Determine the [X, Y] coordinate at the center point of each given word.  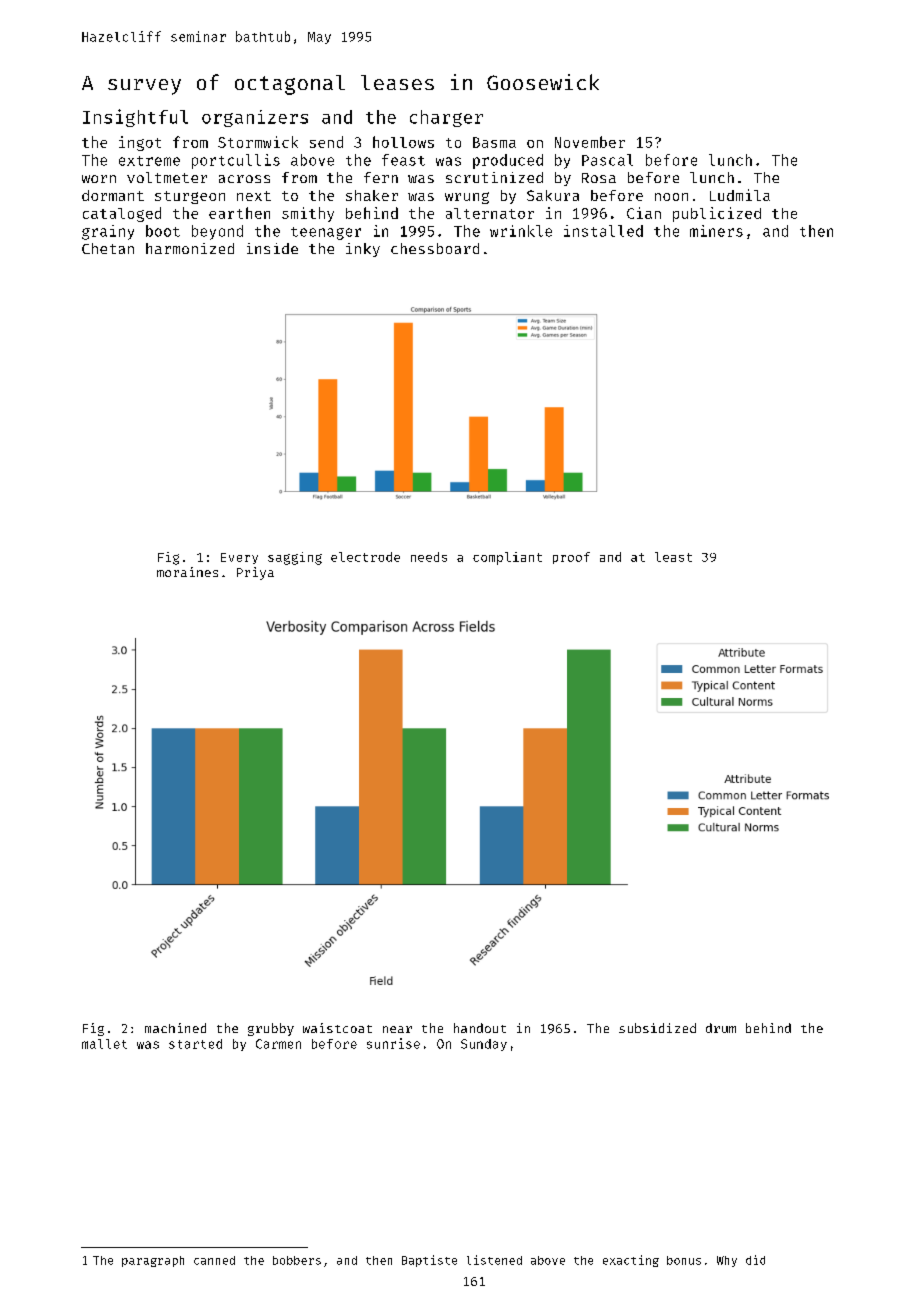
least [673, 557]
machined [175, 1028]
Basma [494, 142]
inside [272, 248]
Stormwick [258, 142]
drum [721, 1028]
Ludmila [740, 195]
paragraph [153, 1261]
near [397, 1029]
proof [571, 558]
